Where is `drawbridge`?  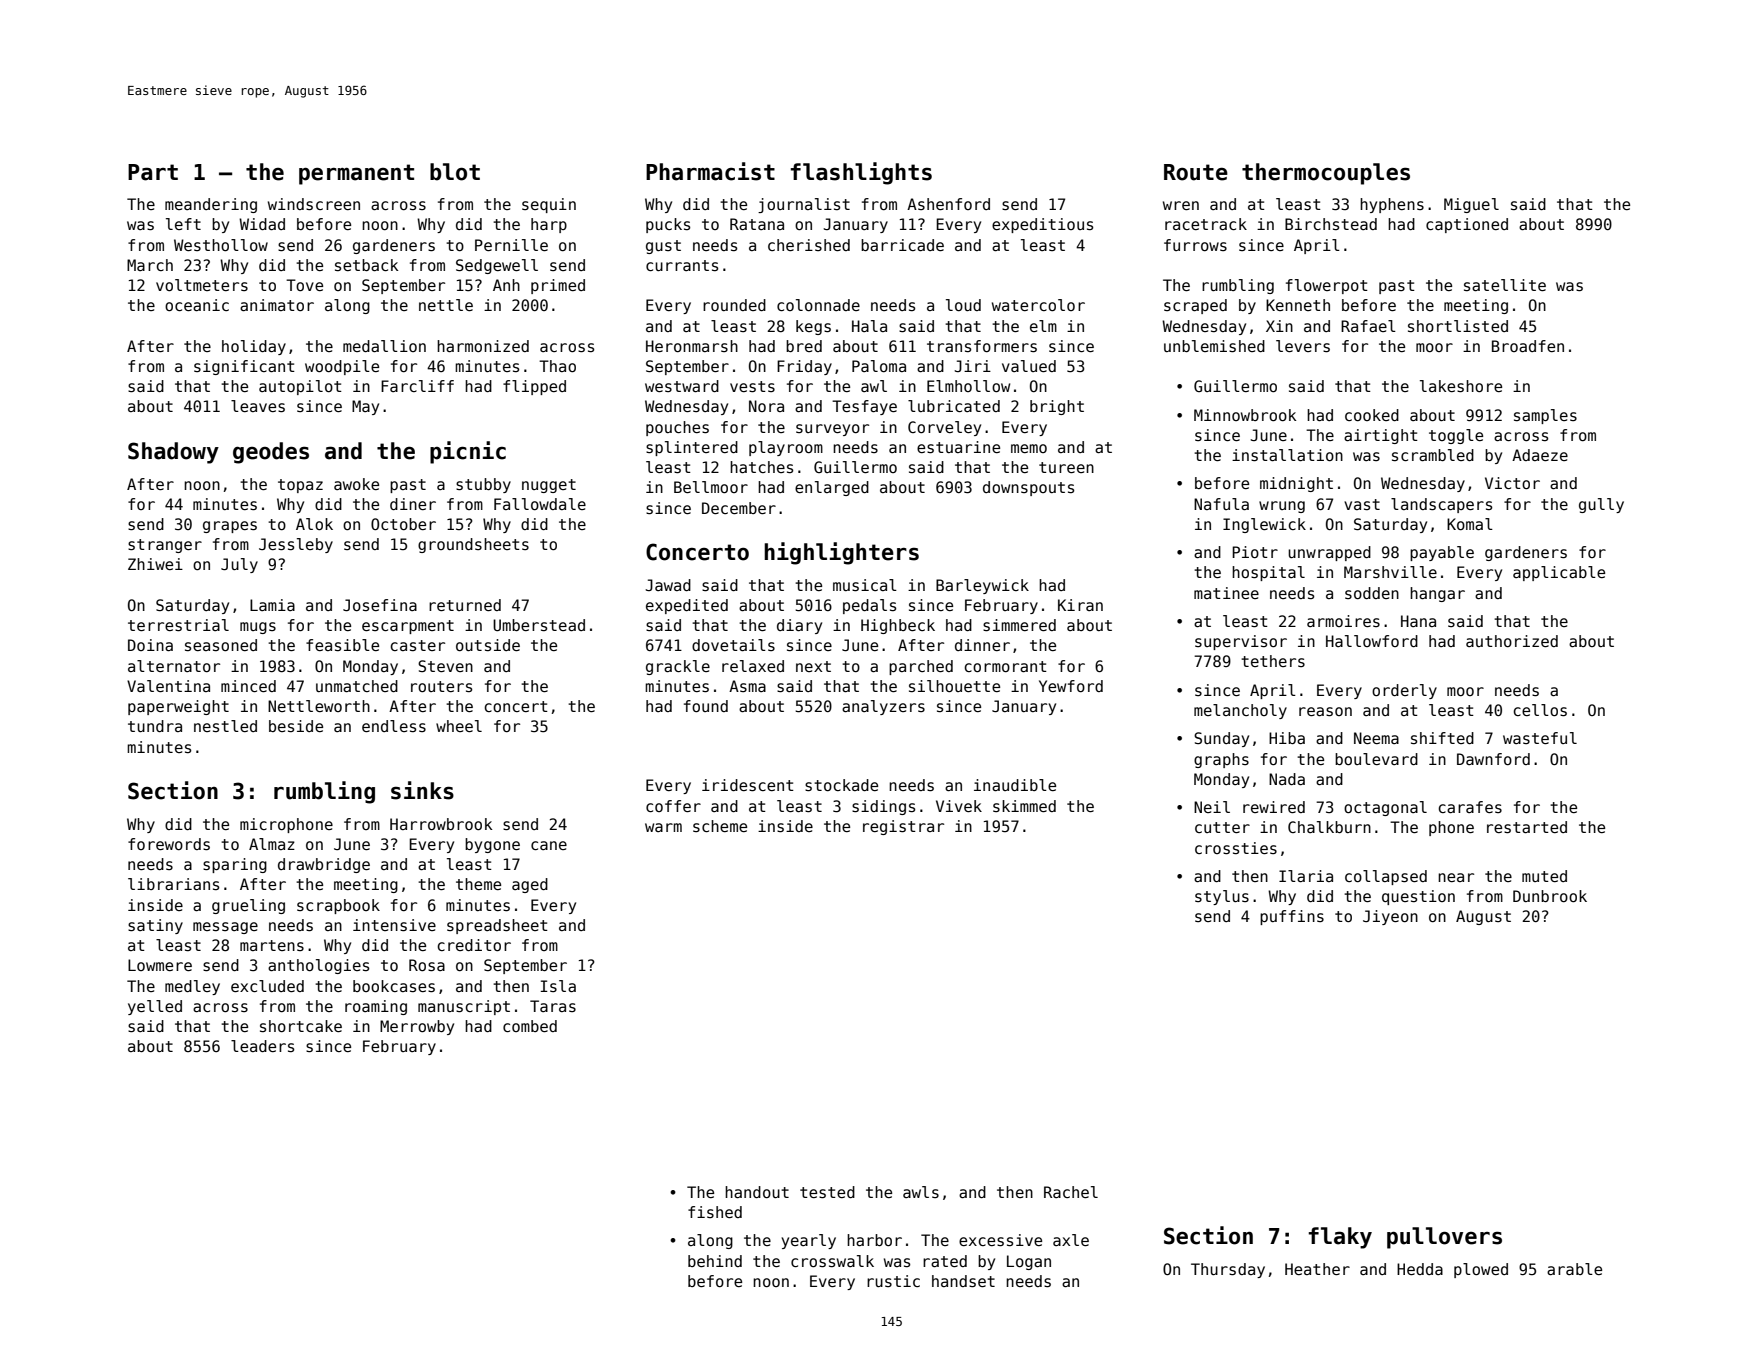 drawbridge is located at coordinates (324, 865).
